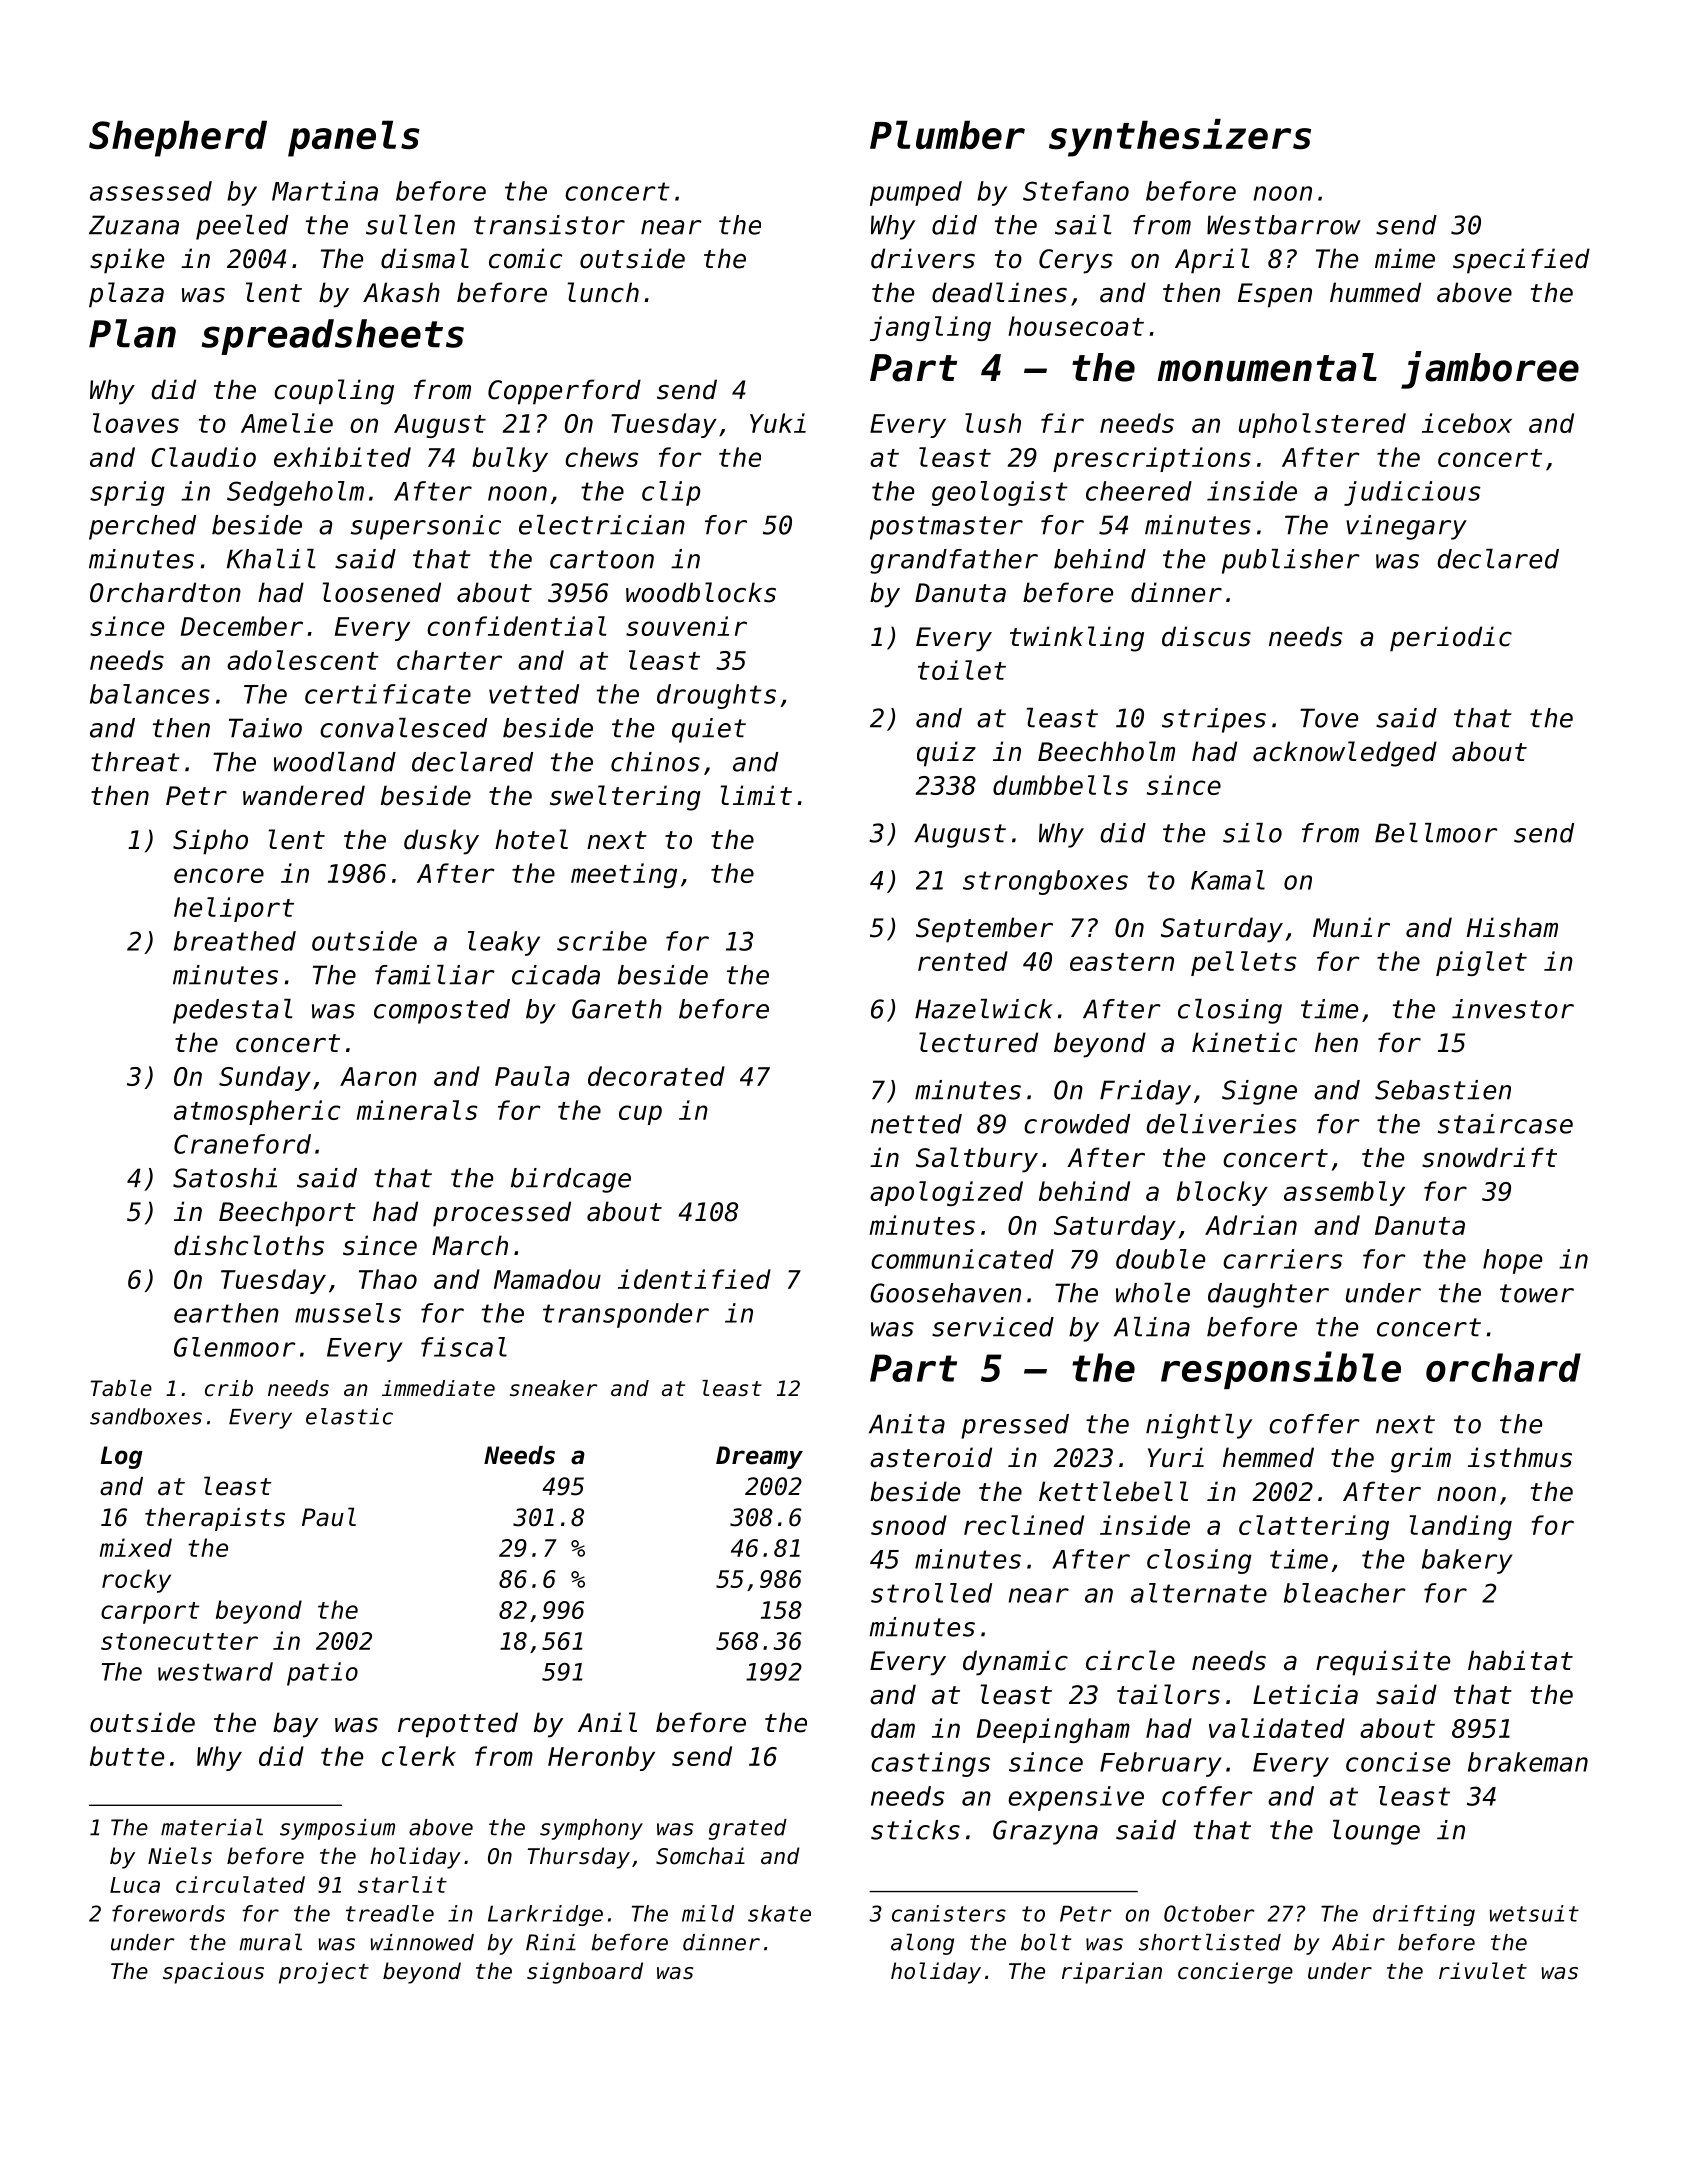 Image resolution: width=1683 pixels, height=2178 pixels. I want to click on bulky, so click(510, 459).
